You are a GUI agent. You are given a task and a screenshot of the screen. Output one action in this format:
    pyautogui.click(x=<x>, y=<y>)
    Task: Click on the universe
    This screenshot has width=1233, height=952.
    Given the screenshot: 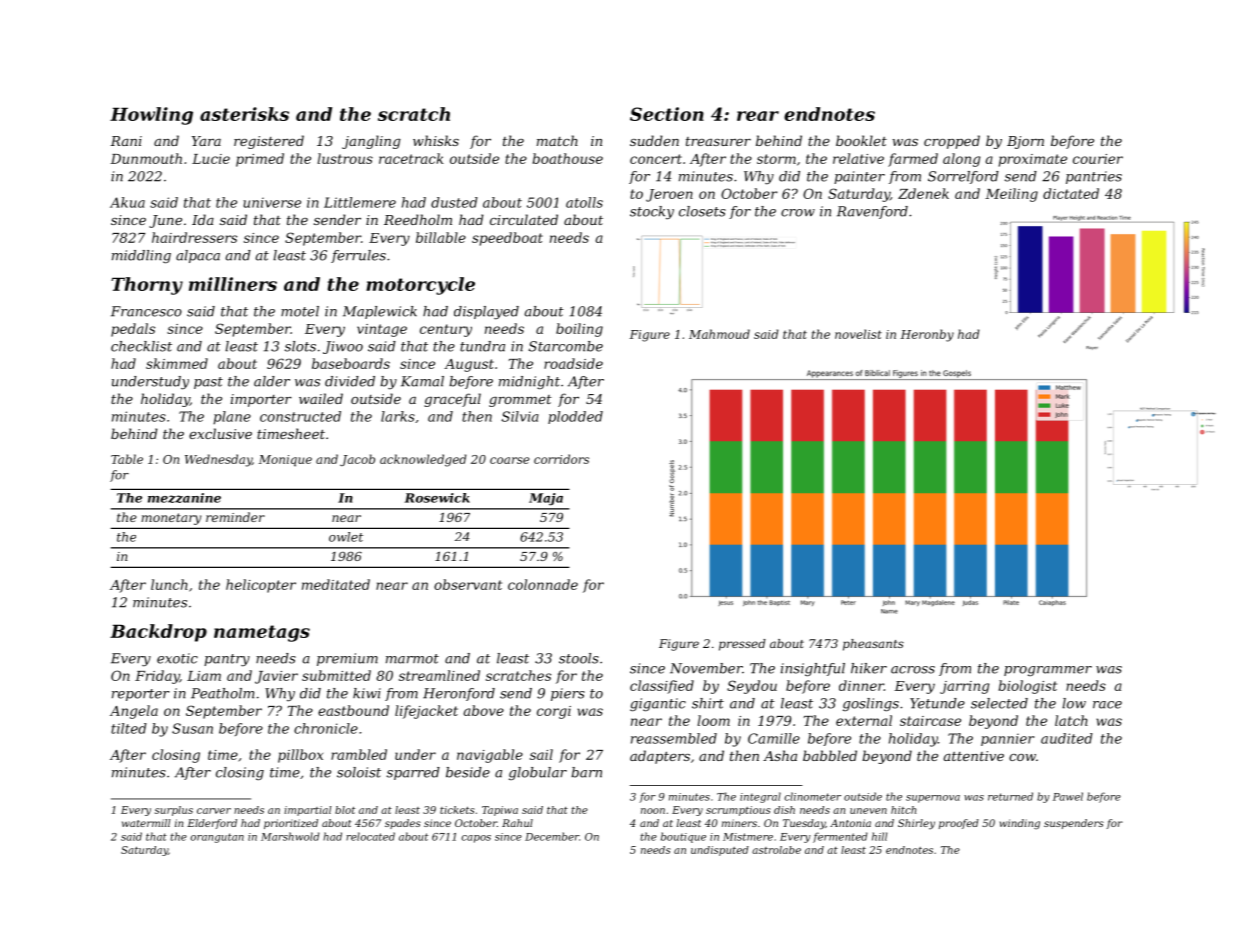 What is the action you would take?
    pyautogui.click(x=272, y=203)
